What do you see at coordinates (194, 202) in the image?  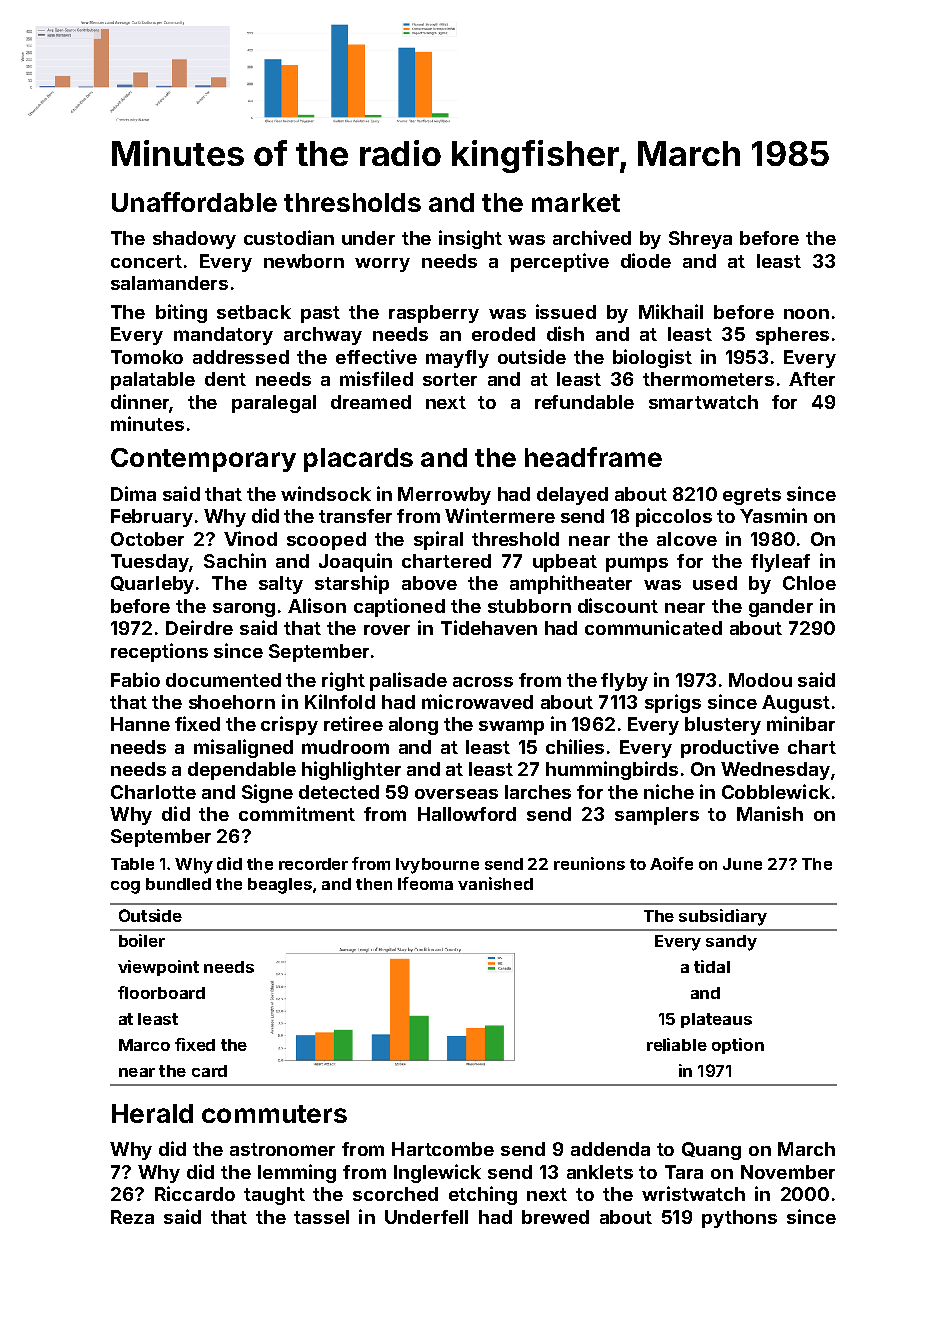 I see `Unaffordable` at bounding box center [194, 202].
